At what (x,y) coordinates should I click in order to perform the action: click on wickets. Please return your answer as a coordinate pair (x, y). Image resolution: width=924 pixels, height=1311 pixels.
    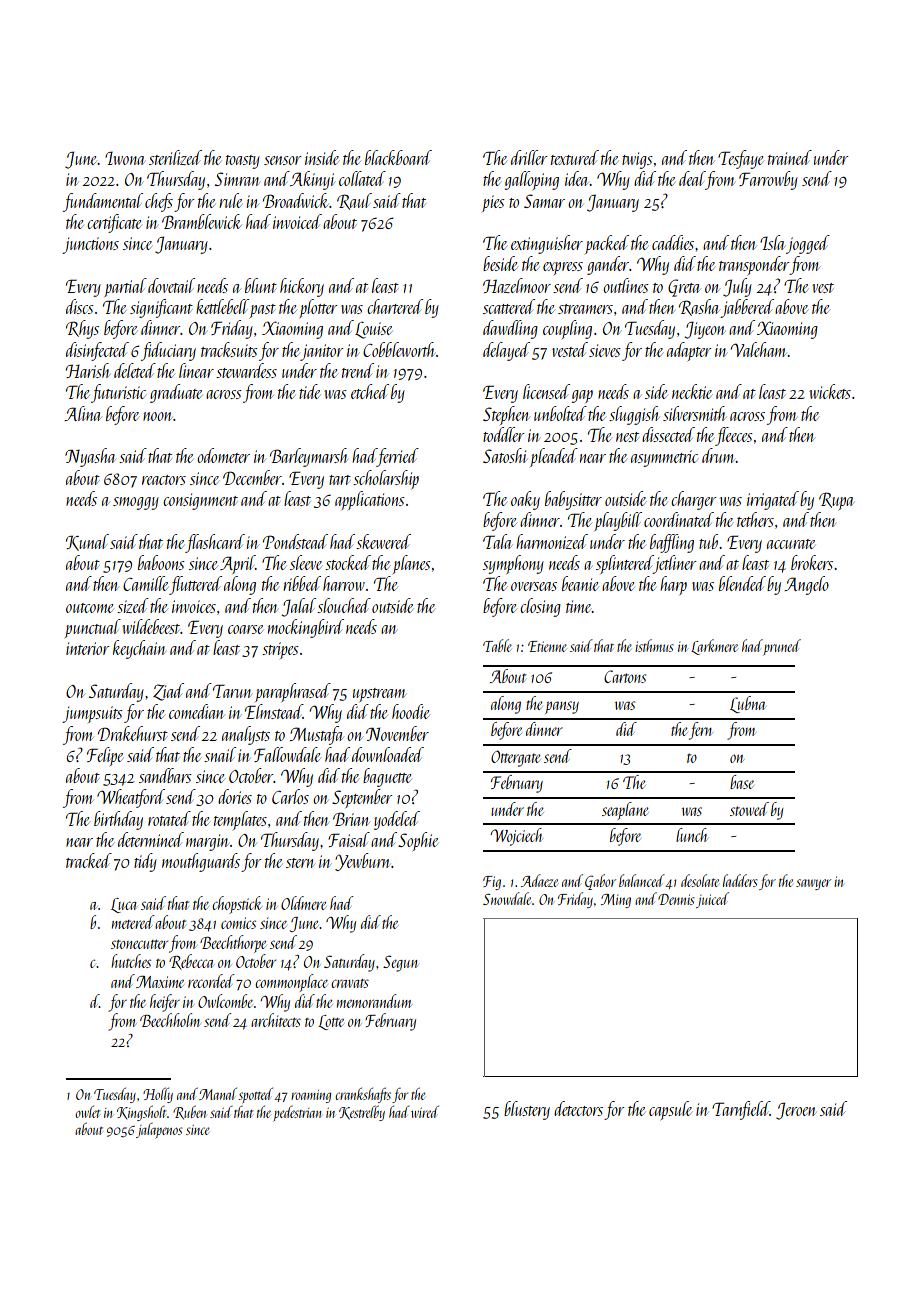
    Looking at the image, I should click on (830, 391).
